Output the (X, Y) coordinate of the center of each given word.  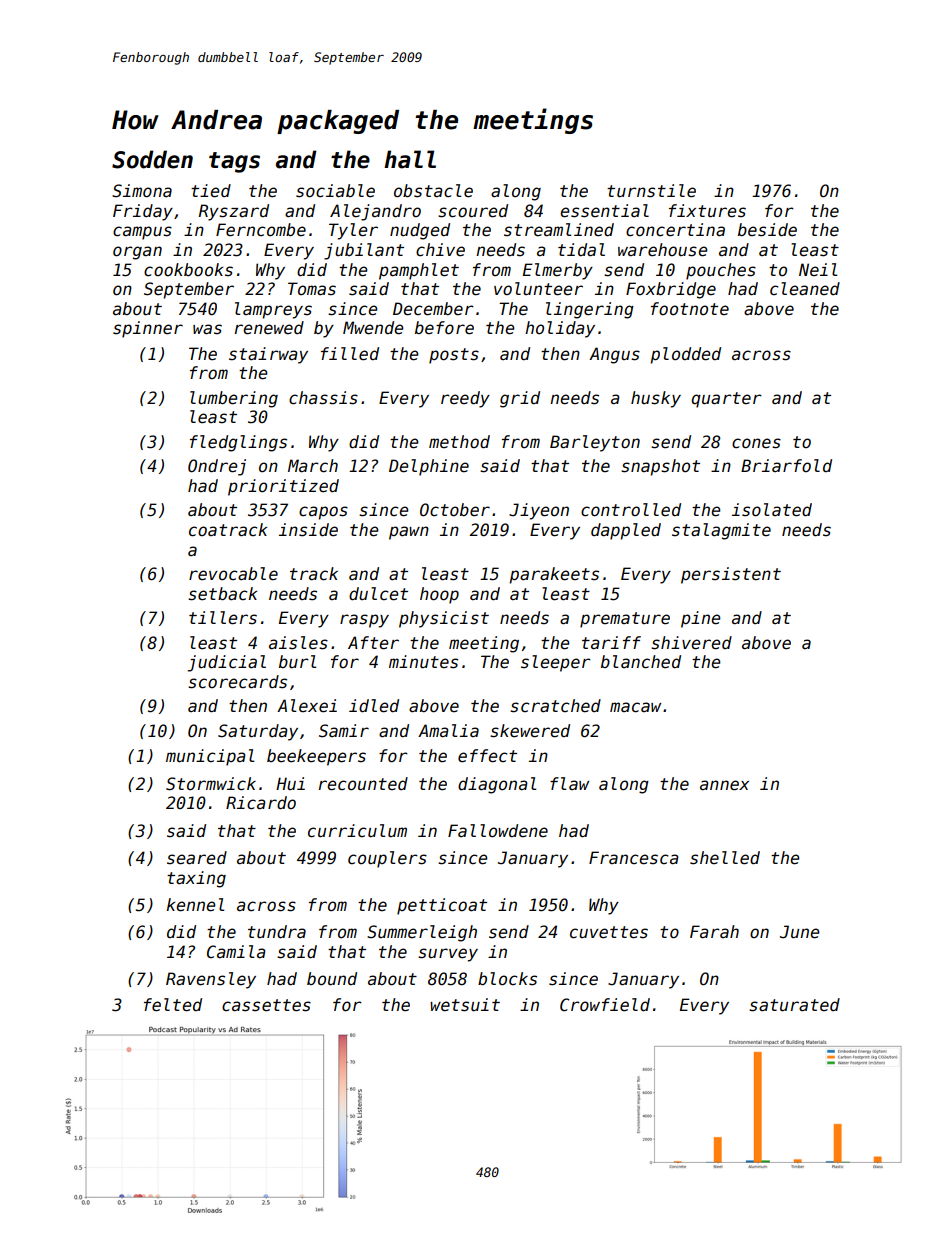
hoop (439, 595)
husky (656, 399)
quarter (726, 400)
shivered (691, 643)
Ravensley (211, 980)
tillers (223, 618)
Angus (614, 355)
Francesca (634, 858)
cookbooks (188, 270)
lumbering (234, 399)
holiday (560, 329)
